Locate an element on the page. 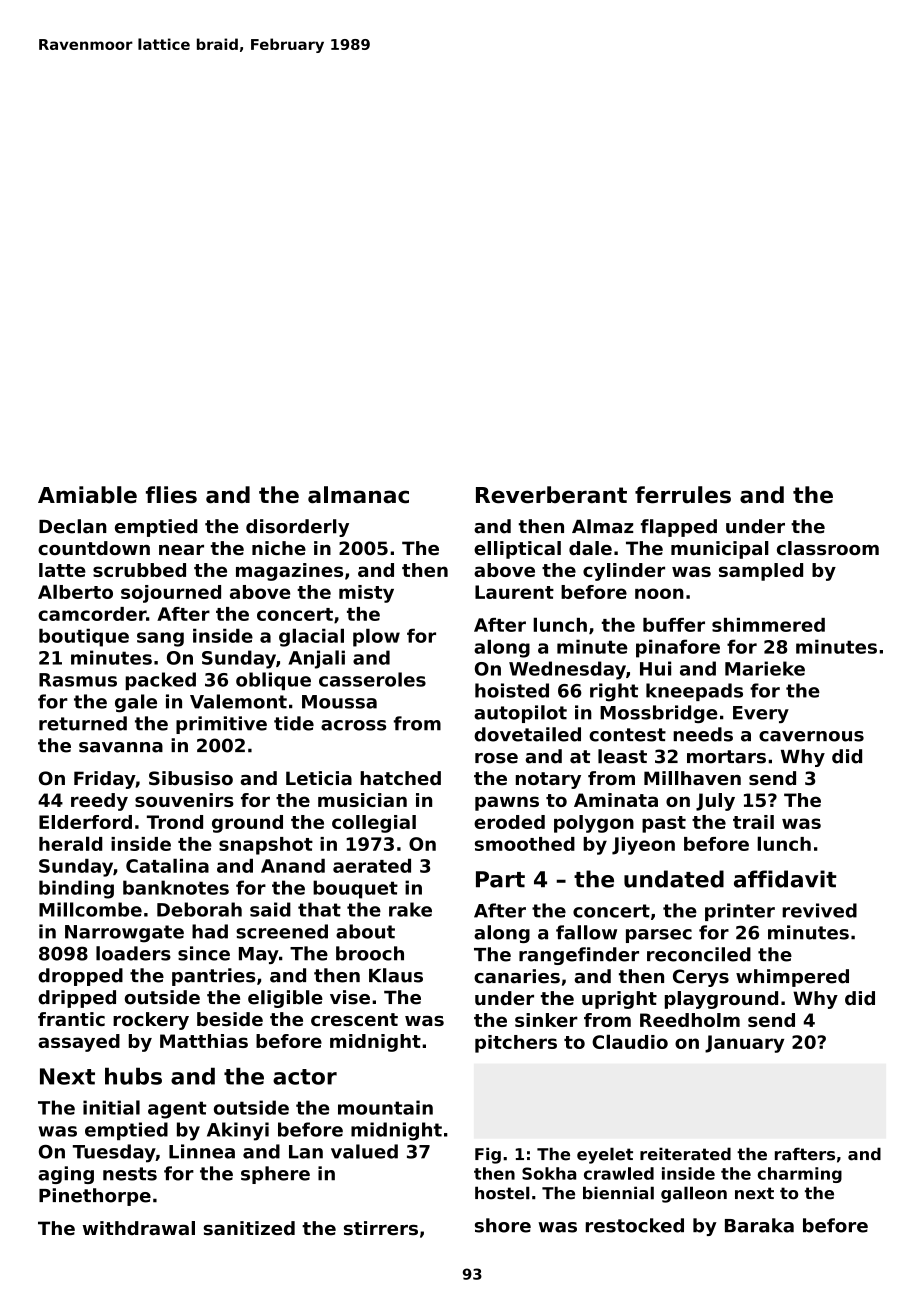 Image resolution: width=924 pixels, height=1308 pixels. autopilot is located at coordinates (520, 714).
